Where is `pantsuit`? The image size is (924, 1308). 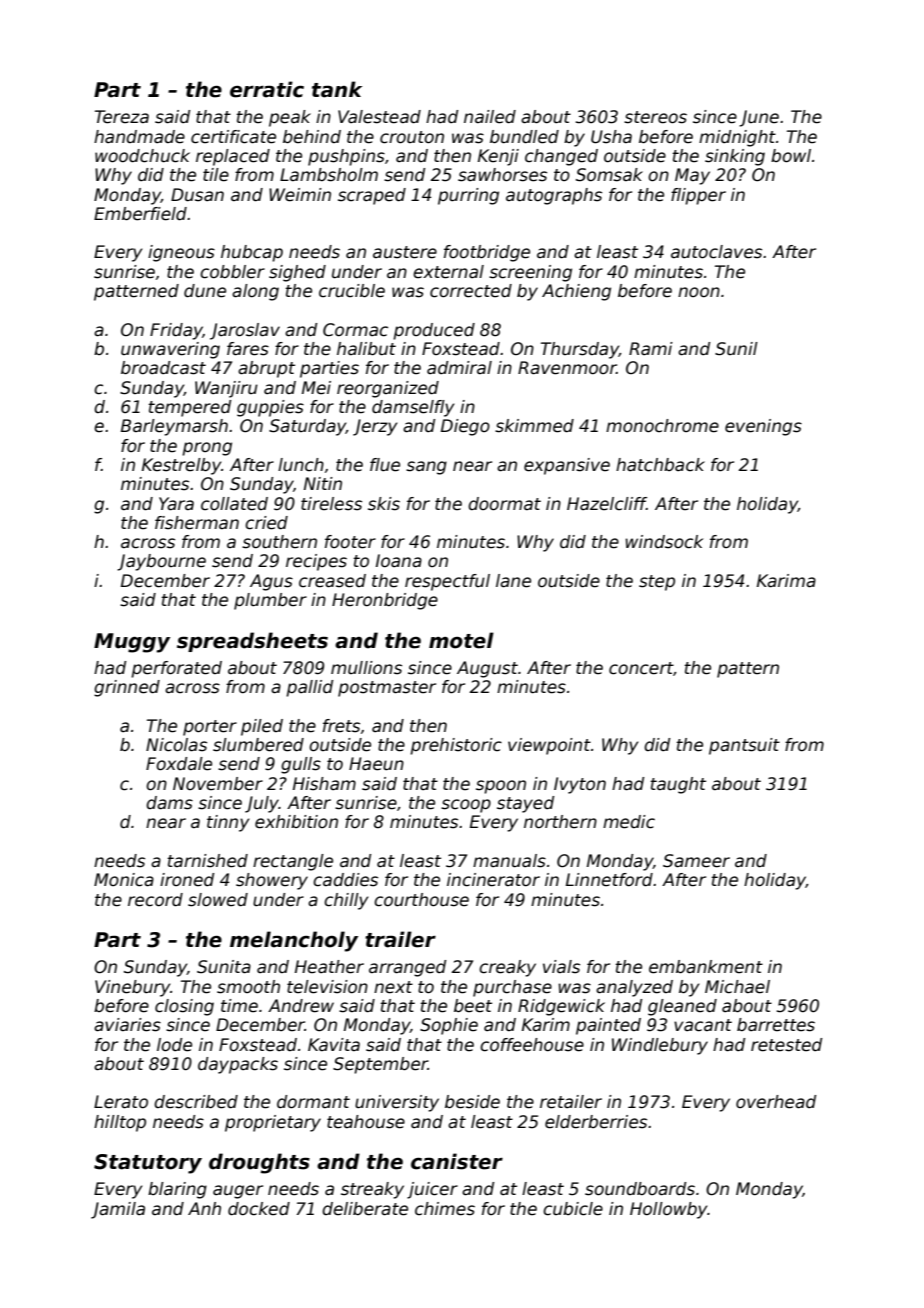
pantsuit is located at coordinates (744, 746).
